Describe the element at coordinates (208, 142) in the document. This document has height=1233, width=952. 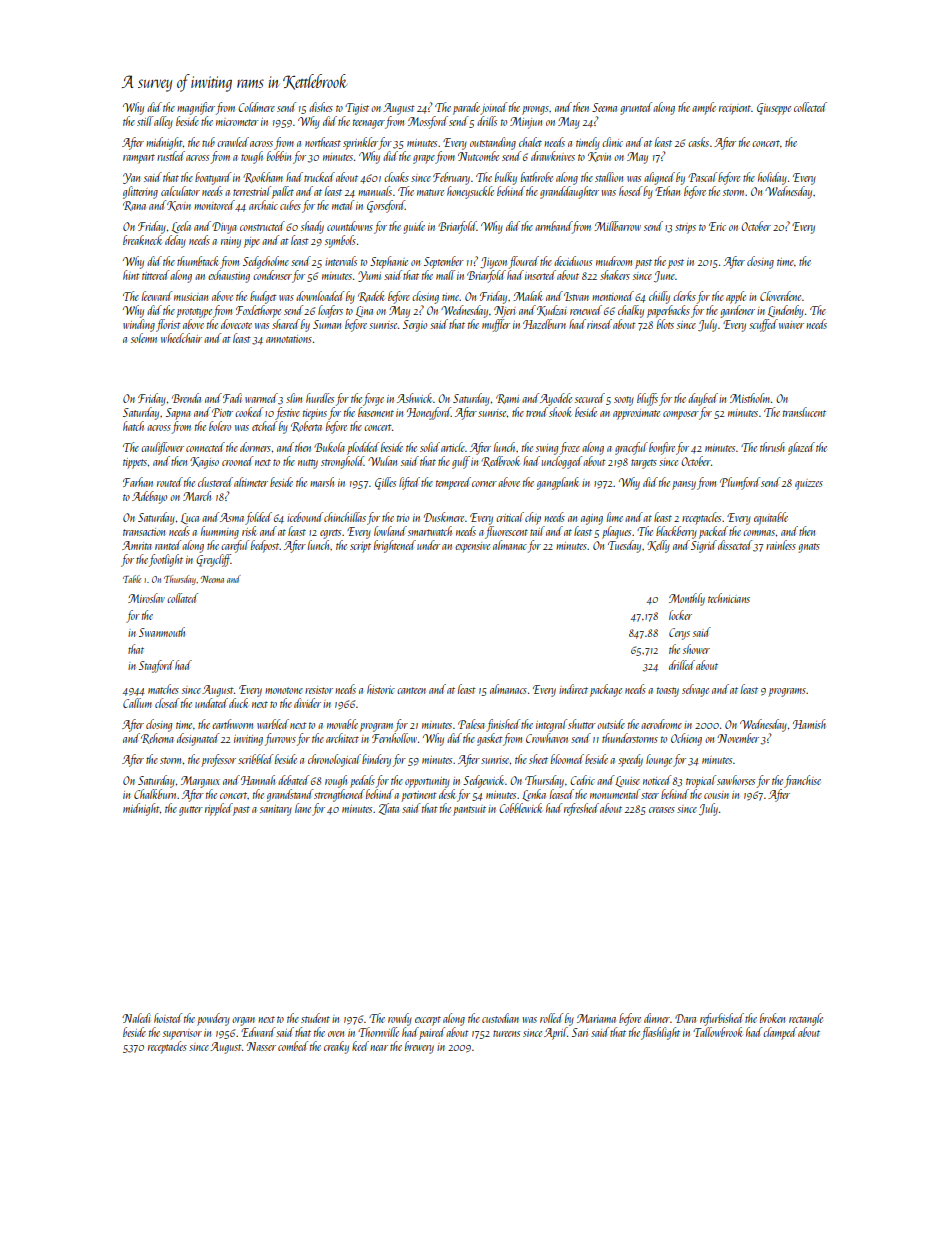
I see `tub` at that location.
